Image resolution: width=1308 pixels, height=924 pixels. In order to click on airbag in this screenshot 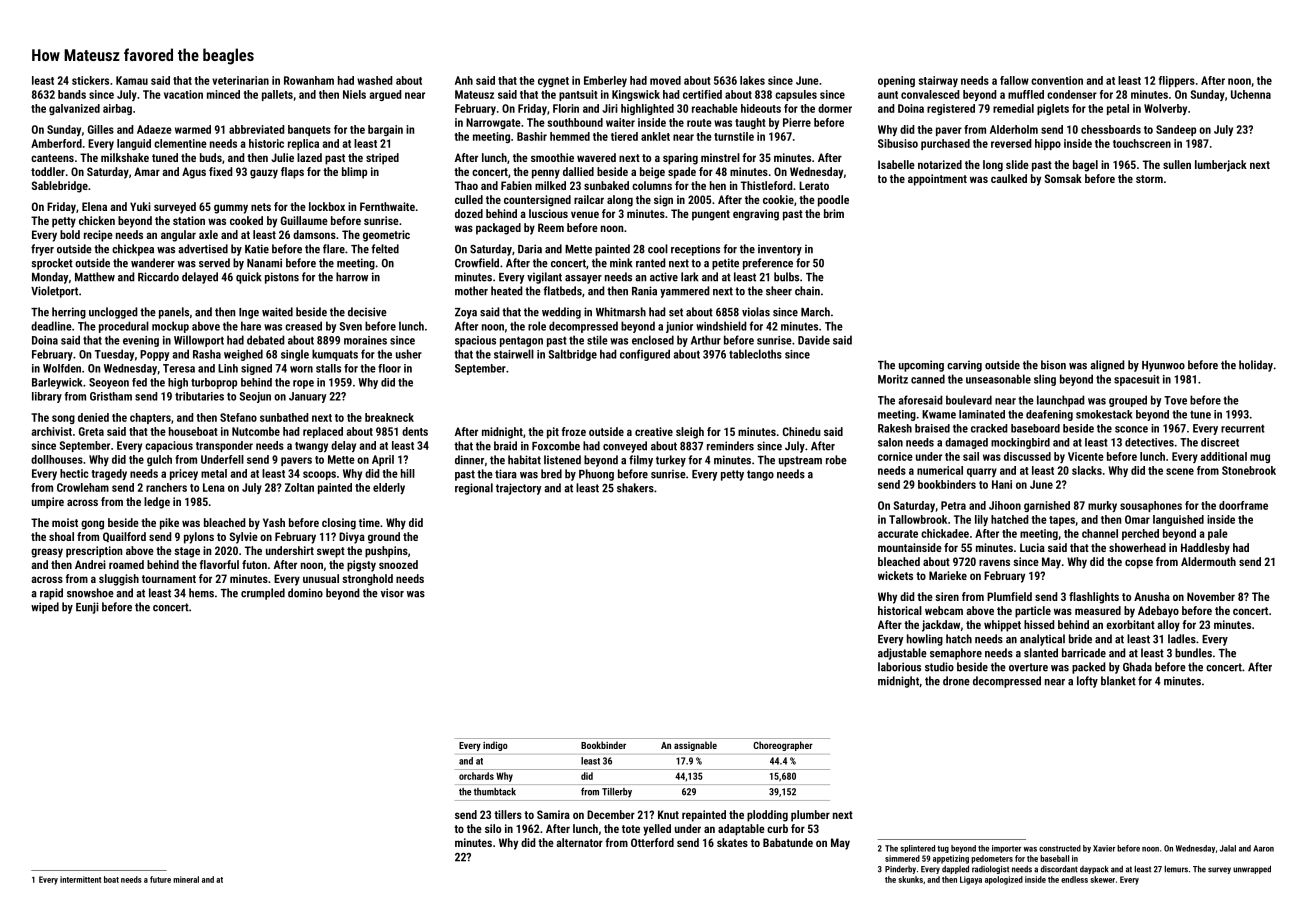, I will do `click(117, 109)`.
